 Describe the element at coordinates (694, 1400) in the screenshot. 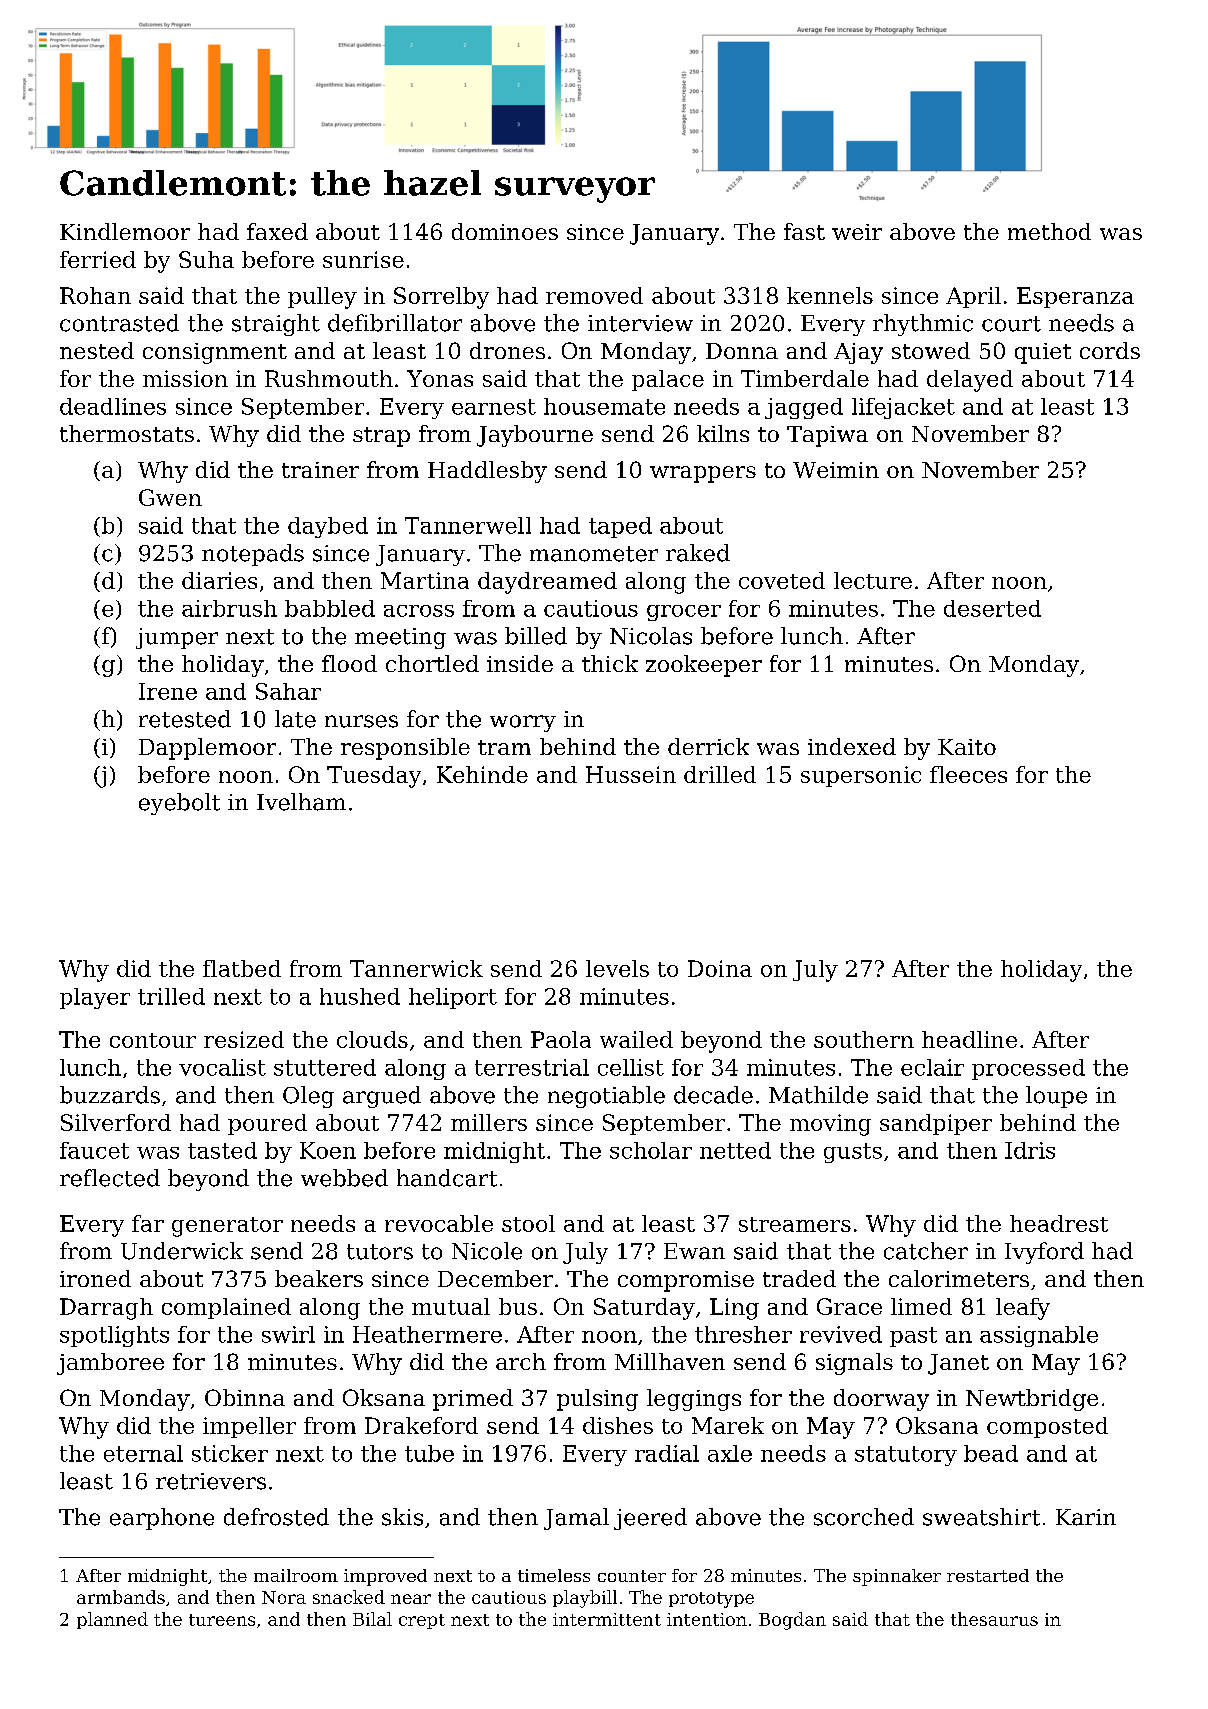

I see `leggings` at that location.
